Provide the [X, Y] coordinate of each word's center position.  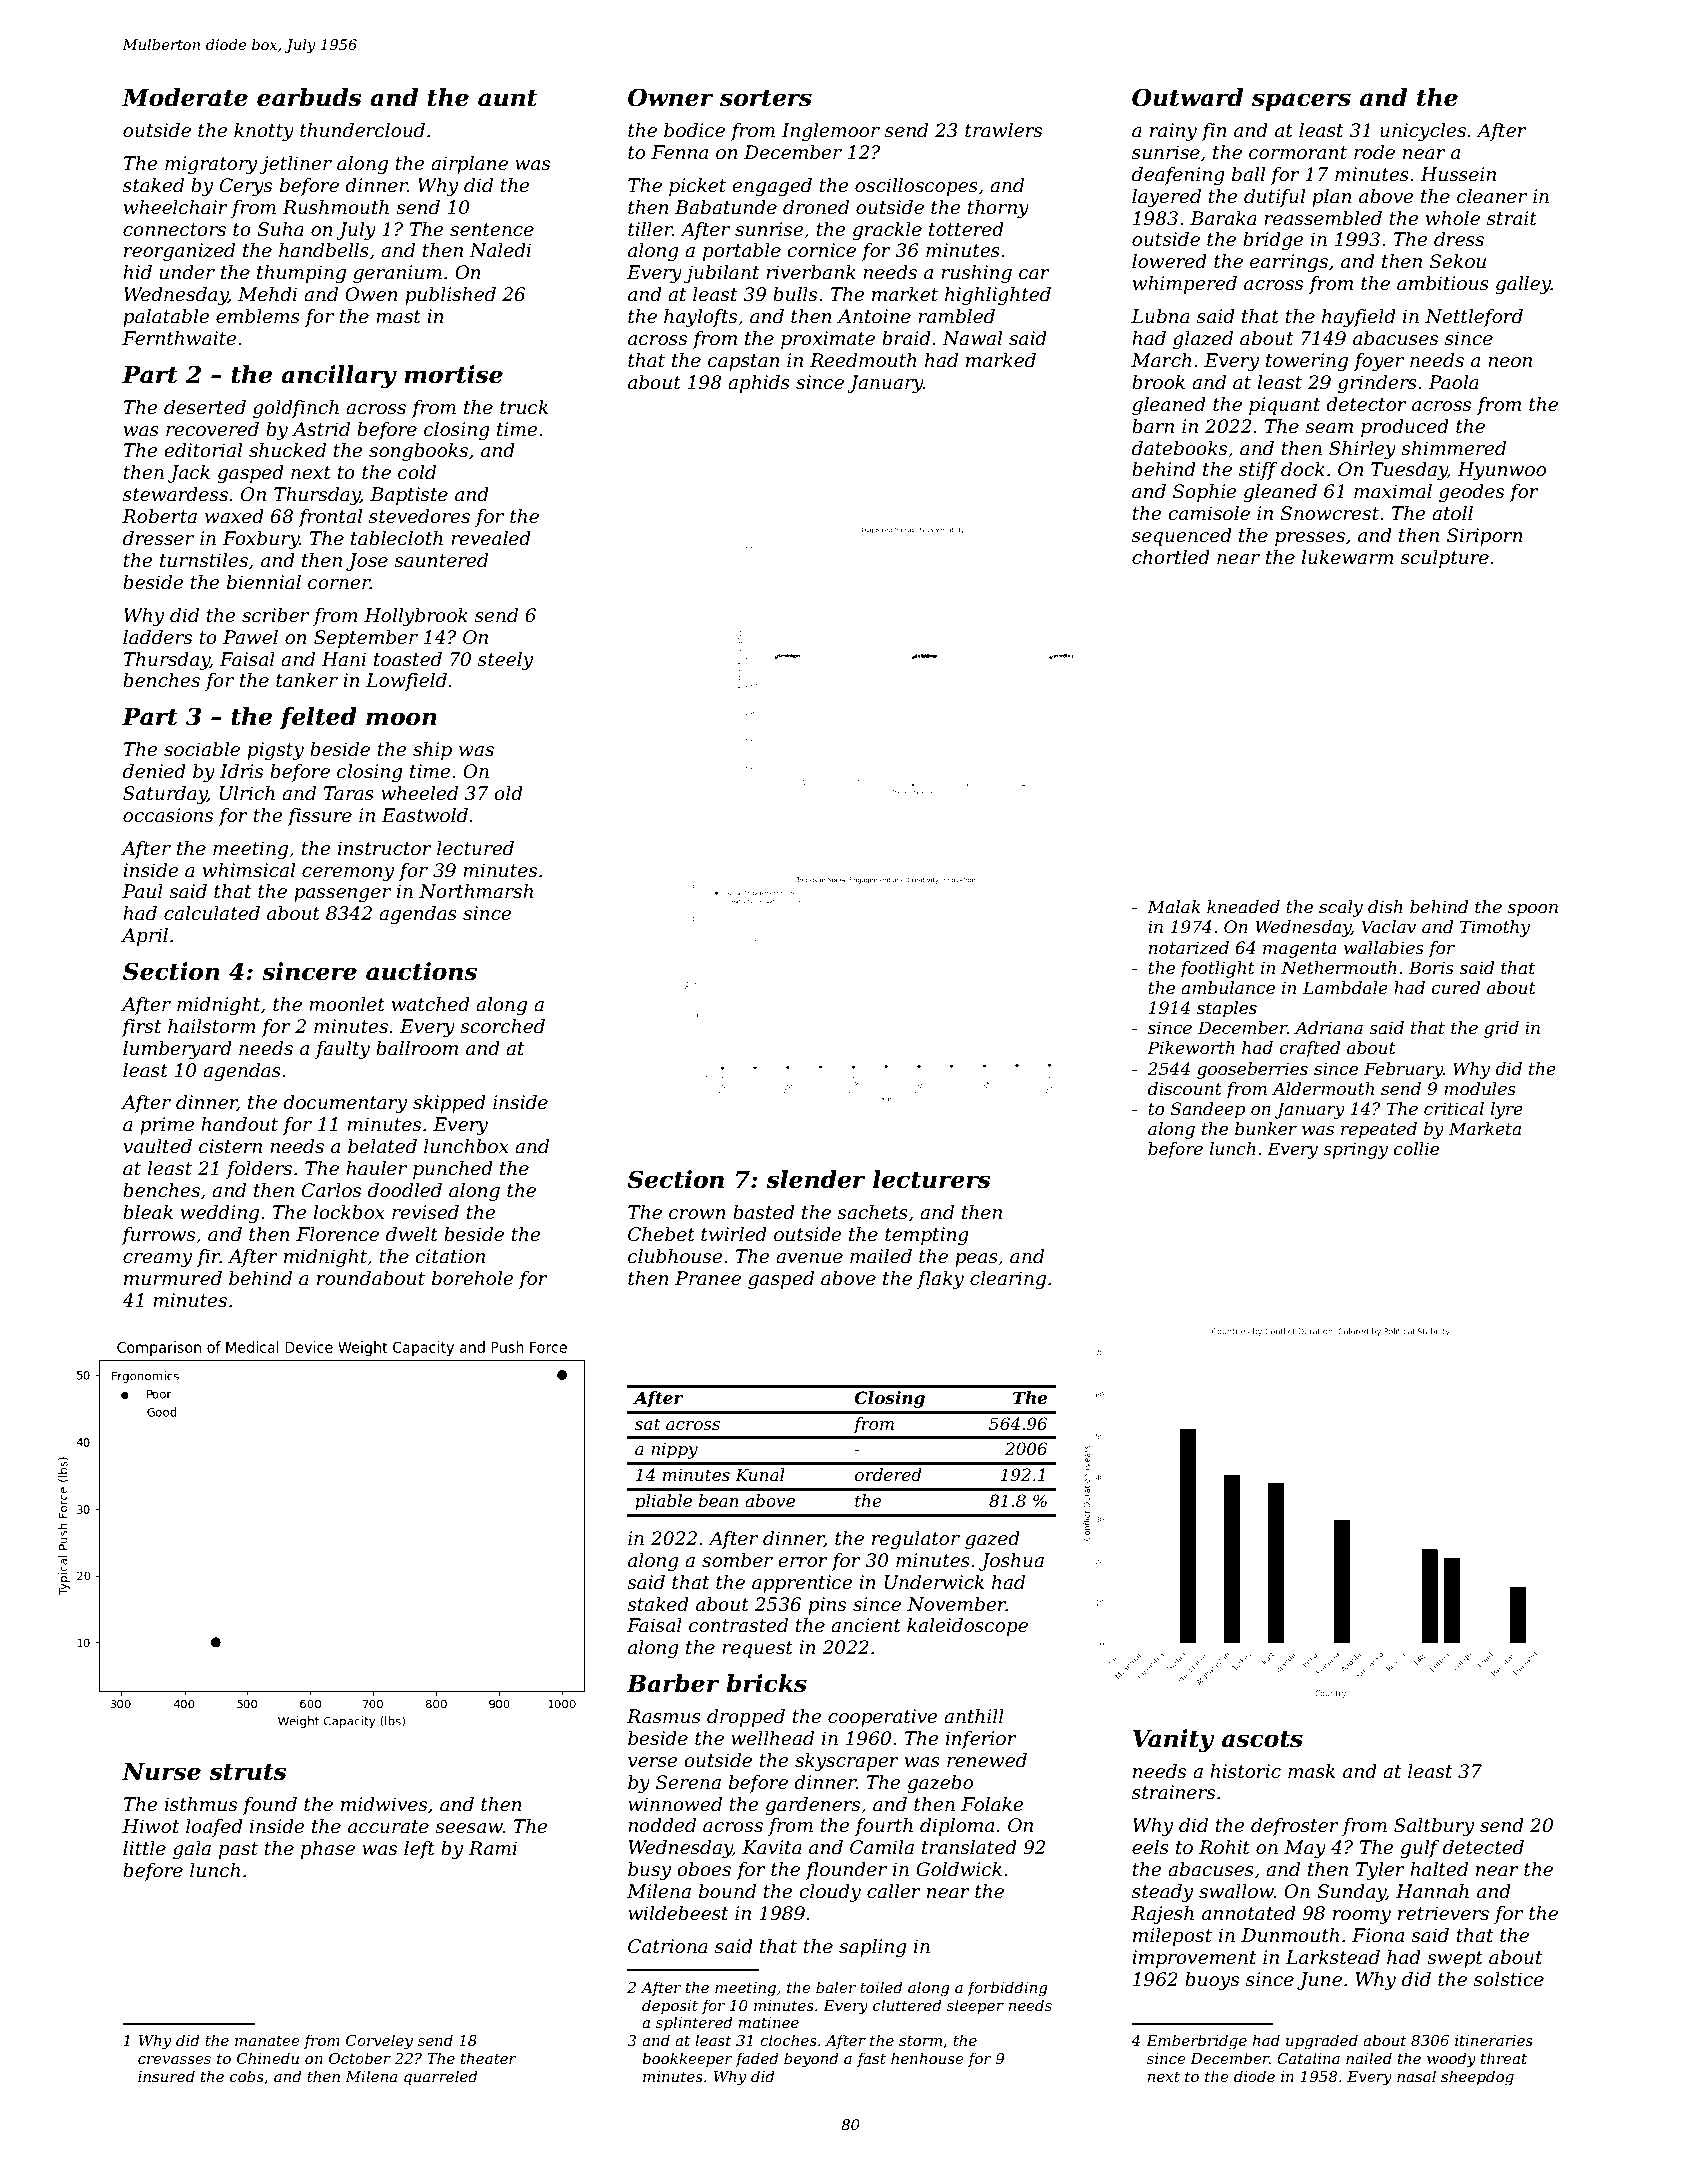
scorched [502, 1026]
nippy [674, 1450]
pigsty [275, 751]
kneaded [1243, 906]
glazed [1203, 340]
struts [248, 1772]
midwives [384, 1804]
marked [1001, 360]
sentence [492, 230]
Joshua [1011, 1562]
